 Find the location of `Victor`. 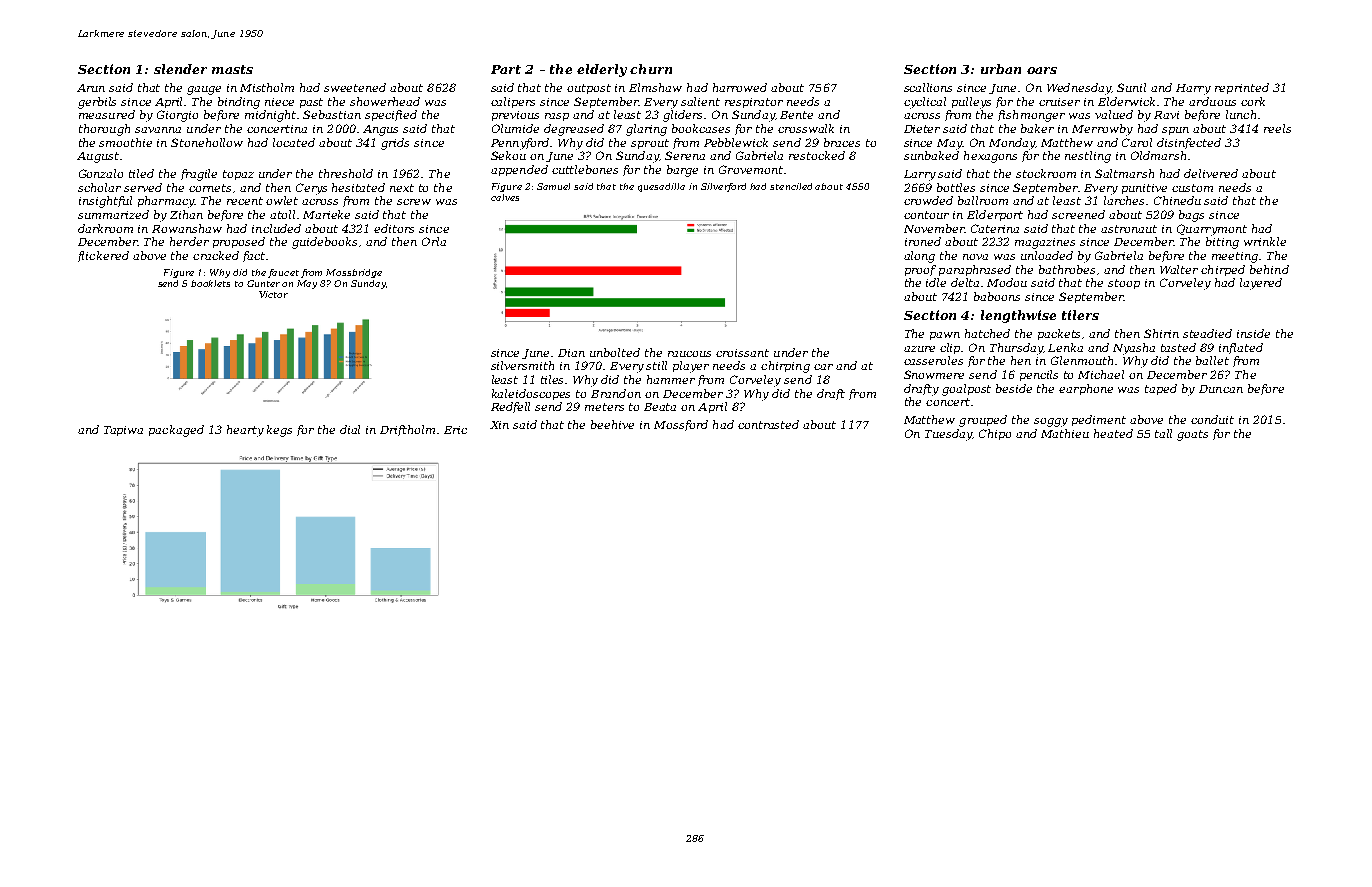

Victor is located at coordinates (273, 294).
